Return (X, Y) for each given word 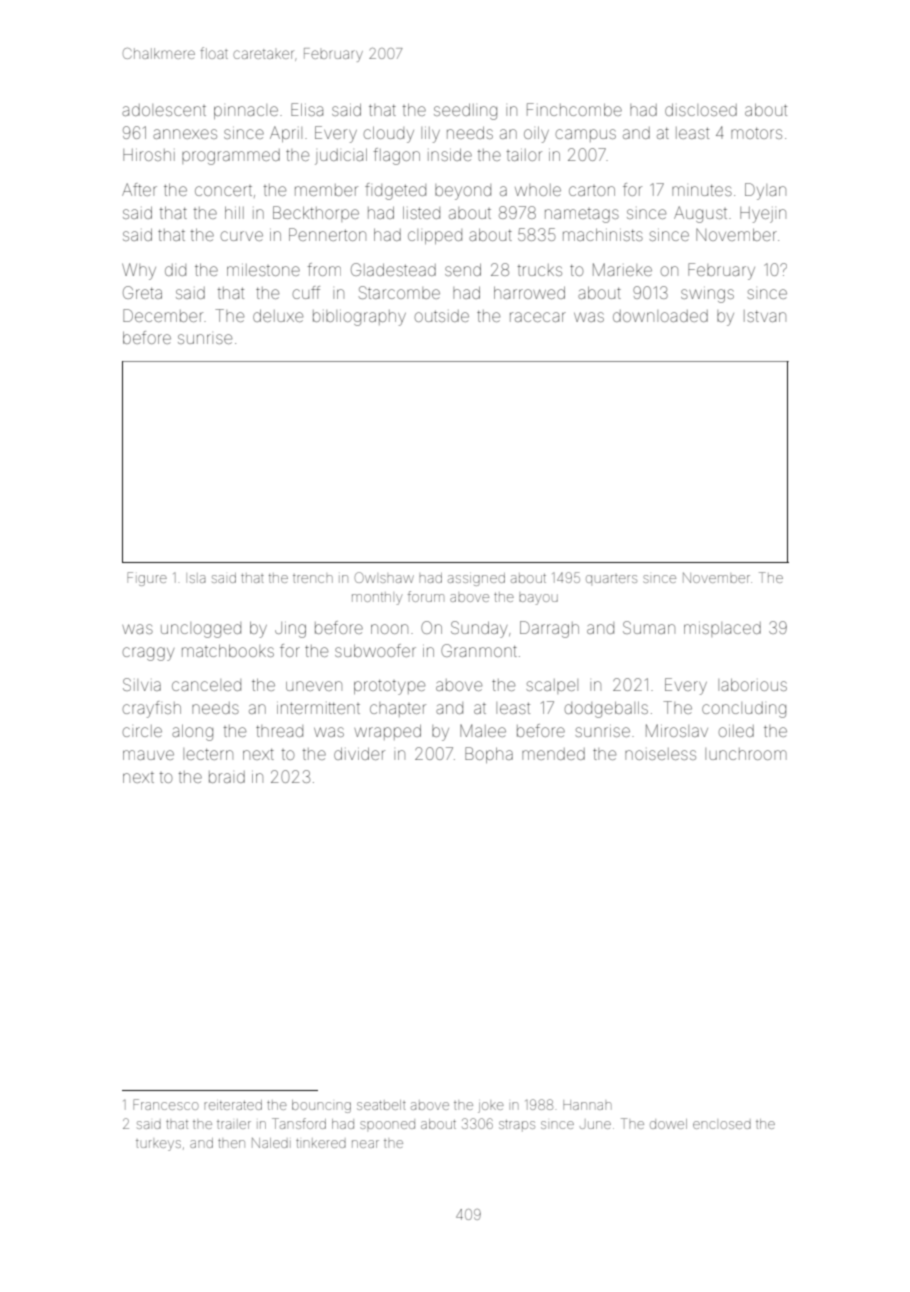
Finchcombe (574, 109)
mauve (148, 755)
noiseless (660, 754)
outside (442, 316)
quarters (611, 579)
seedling (465, 112)
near (365, 1144)
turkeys (158, 1145)
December (163, 315)
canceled (206, 685)
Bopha (489, 755)
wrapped (387, 732)
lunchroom (746, 754)
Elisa (307, 109)
